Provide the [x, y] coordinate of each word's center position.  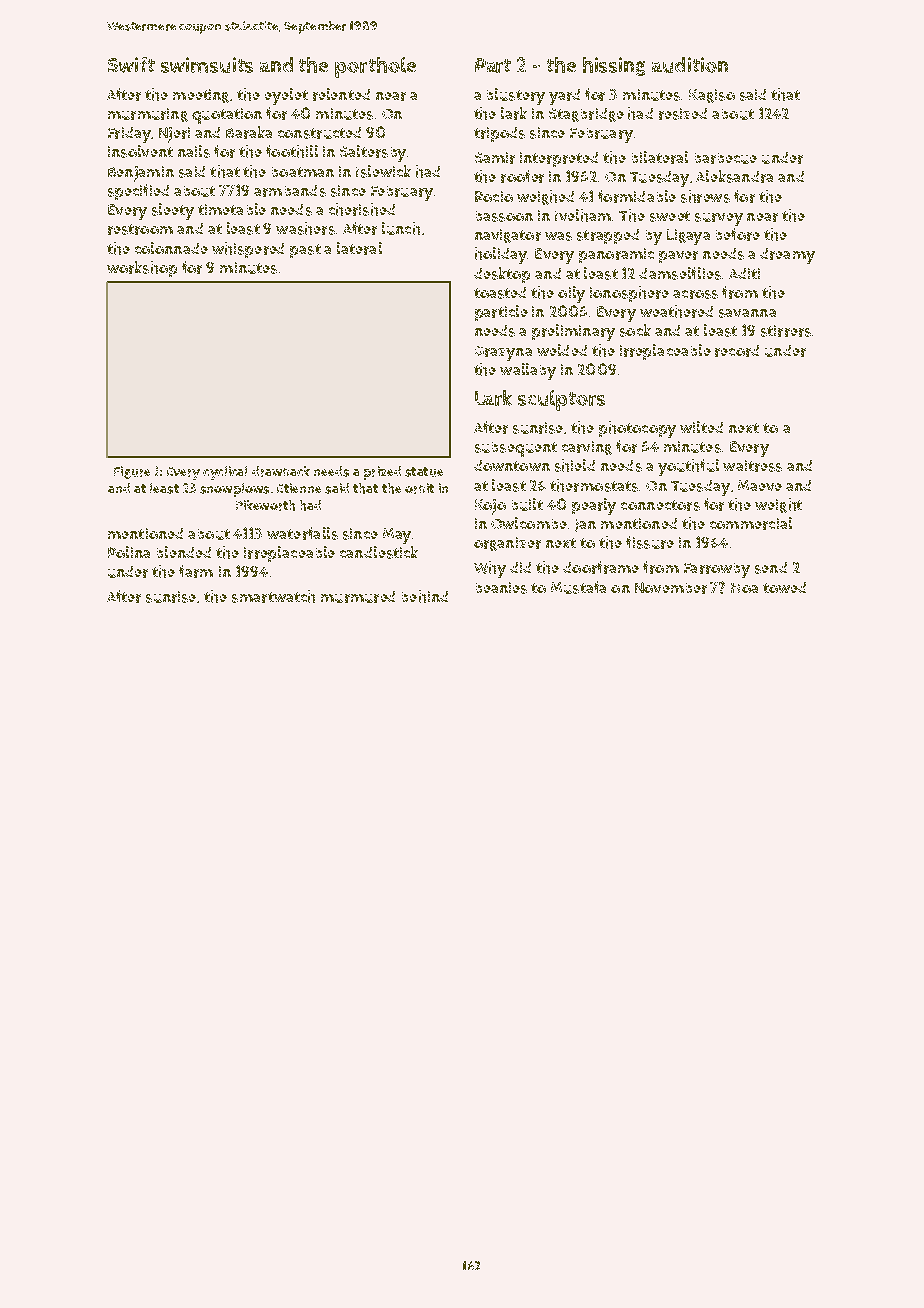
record [737, 351]
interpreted [559, 159]
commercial [751, 523]
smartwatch [273, 596]
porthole [375, 67]
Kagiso [712, 96]
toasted [500, 293]
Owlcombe [529, 523]
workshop [142, 269]
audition [690, 65]
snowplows [234, 490]
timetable [232, 209]
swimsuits [207, 65]
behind [425, 596]
